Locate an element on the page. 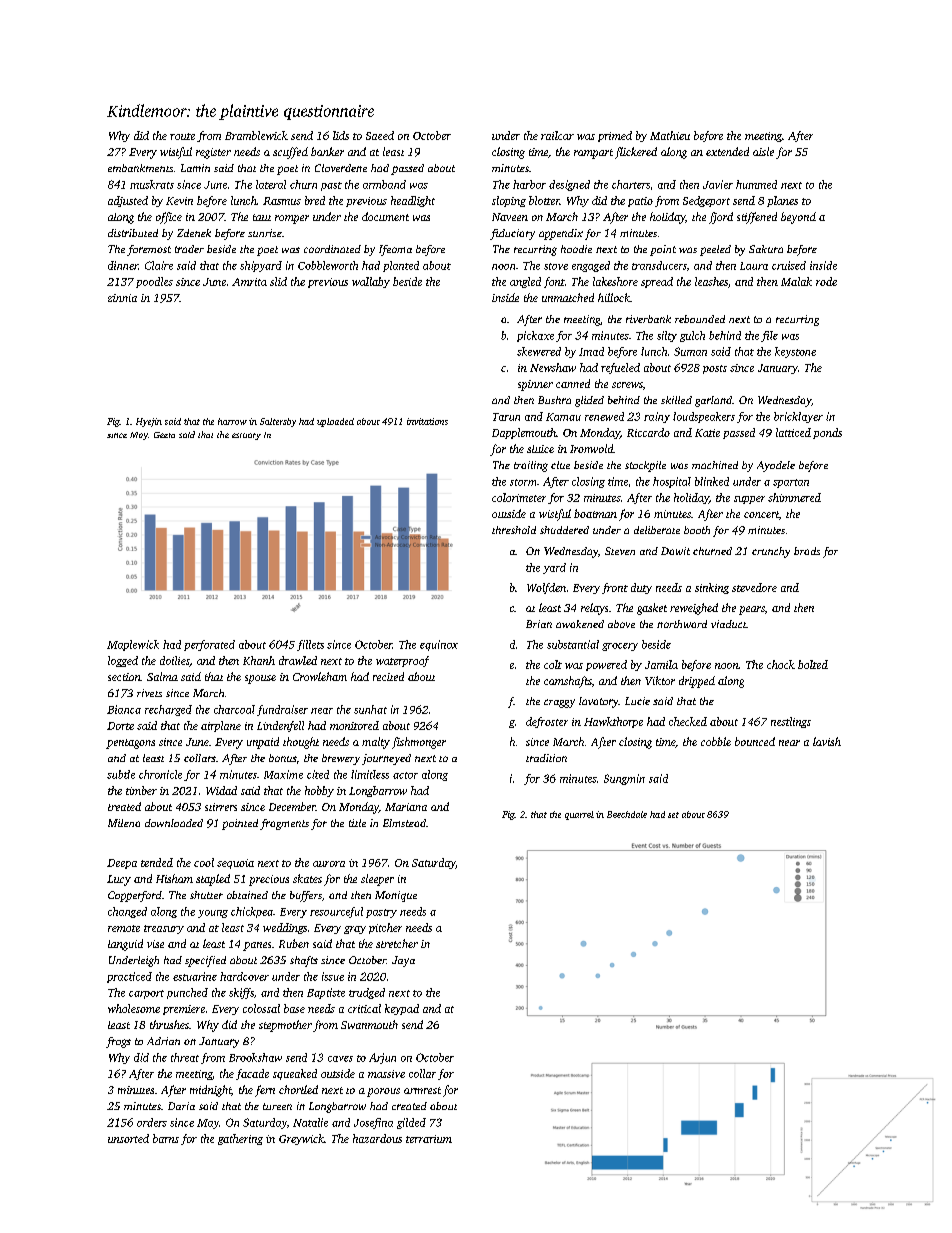  terrarium is located at coordinates (429, 1139).
